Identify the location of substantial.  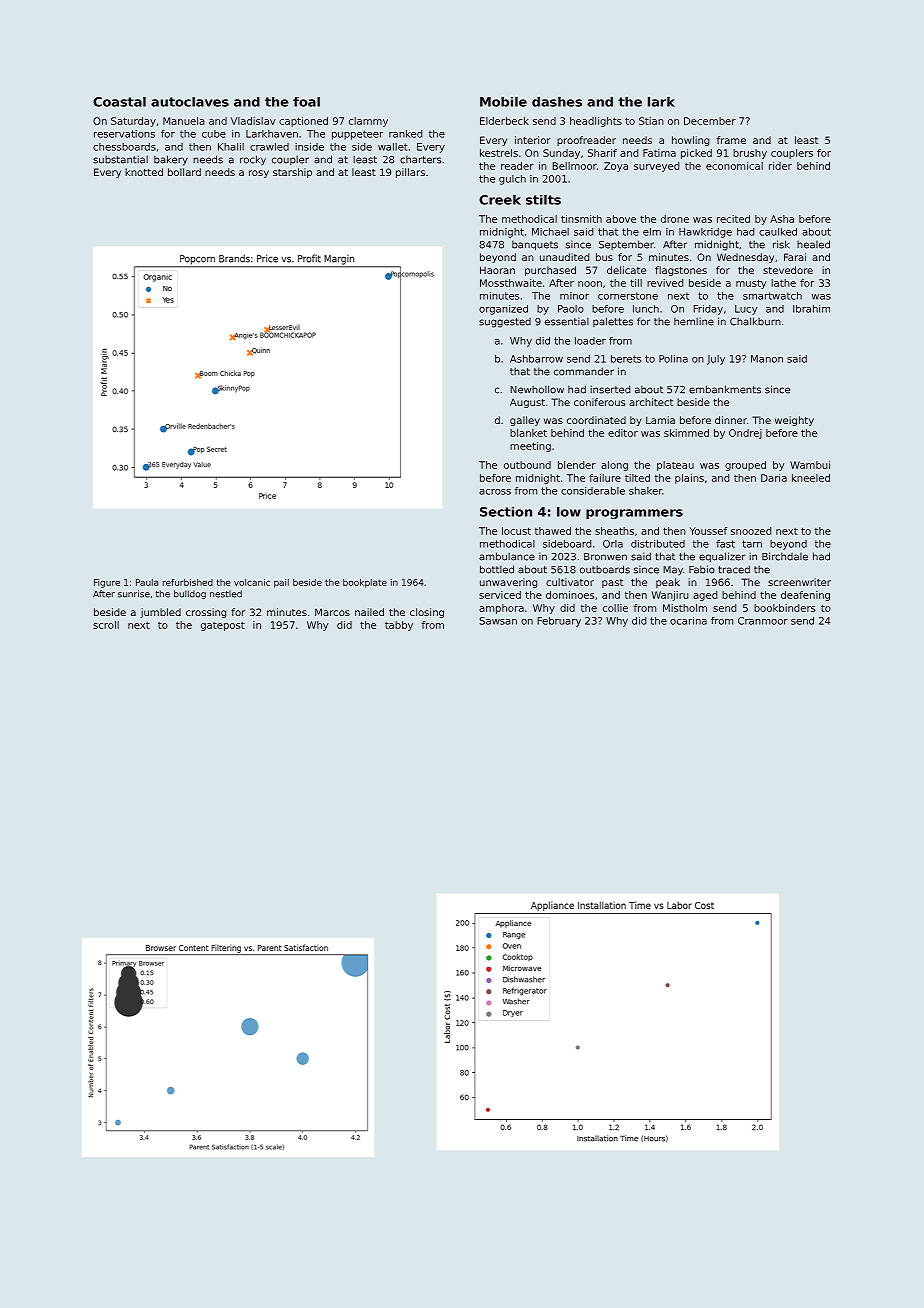
(120, 159).
